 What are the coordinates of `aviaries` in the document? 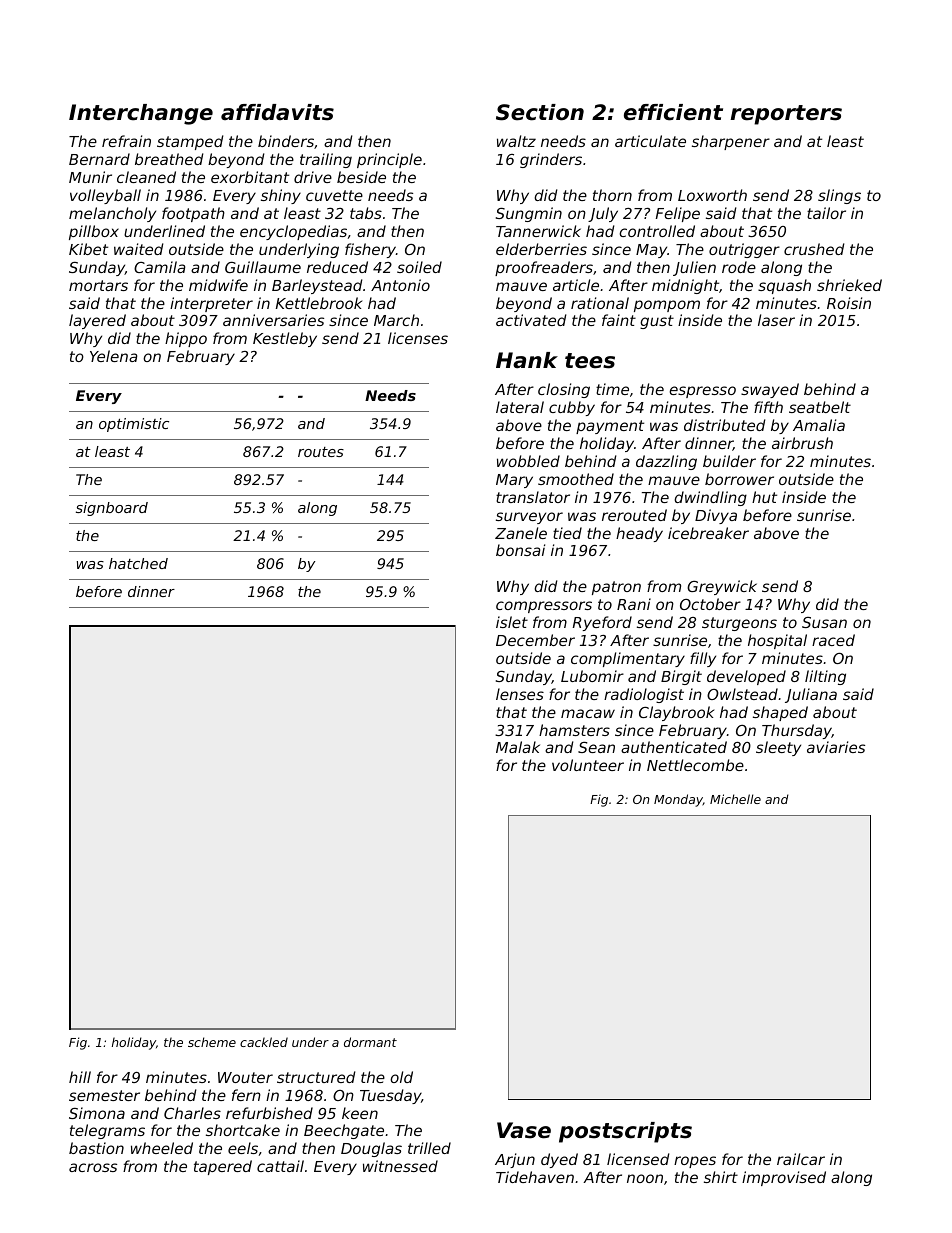 It's located at (836, 747).
